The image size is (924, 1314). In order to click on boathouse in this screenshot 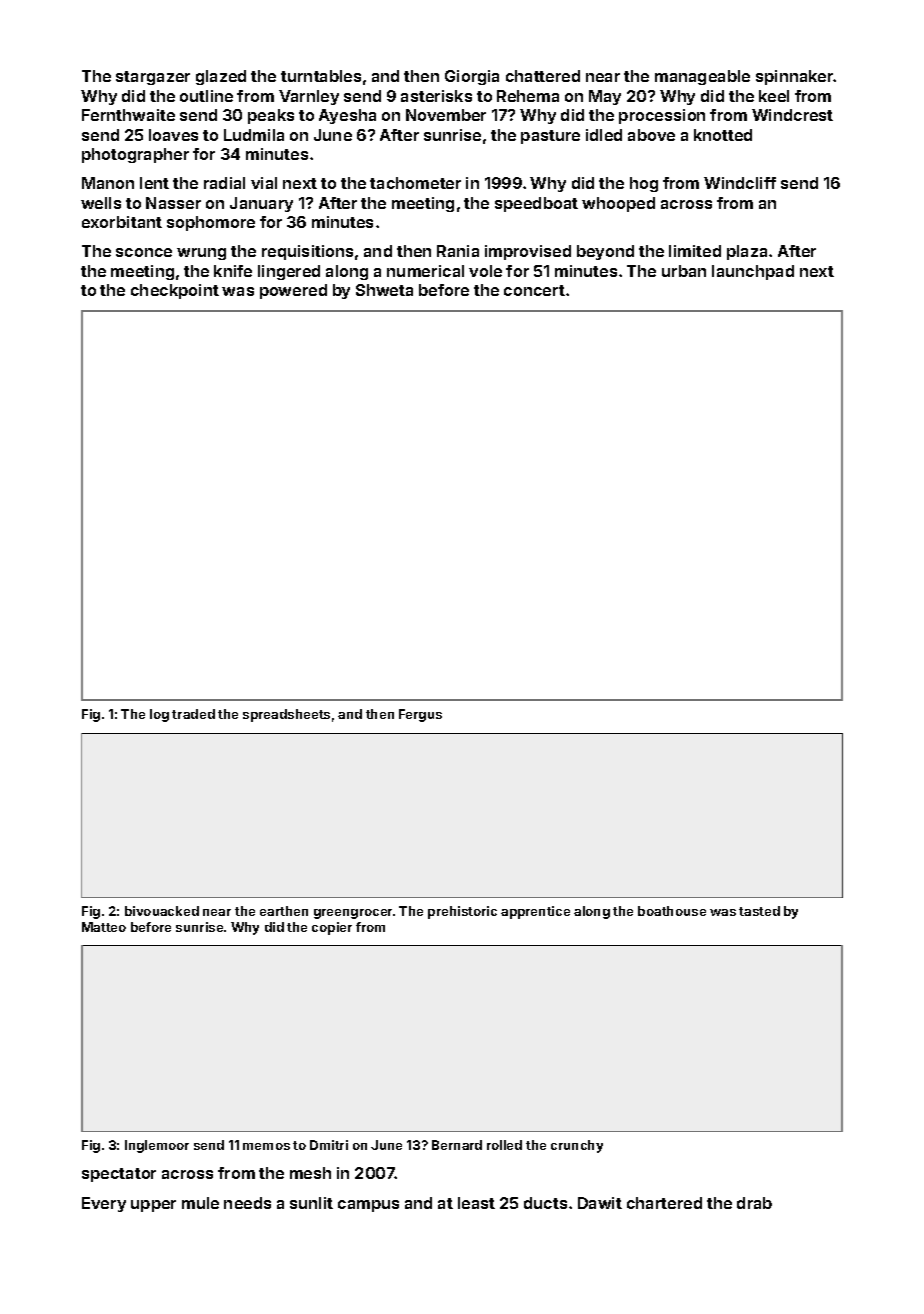, I will do `click(672, 911)`.
